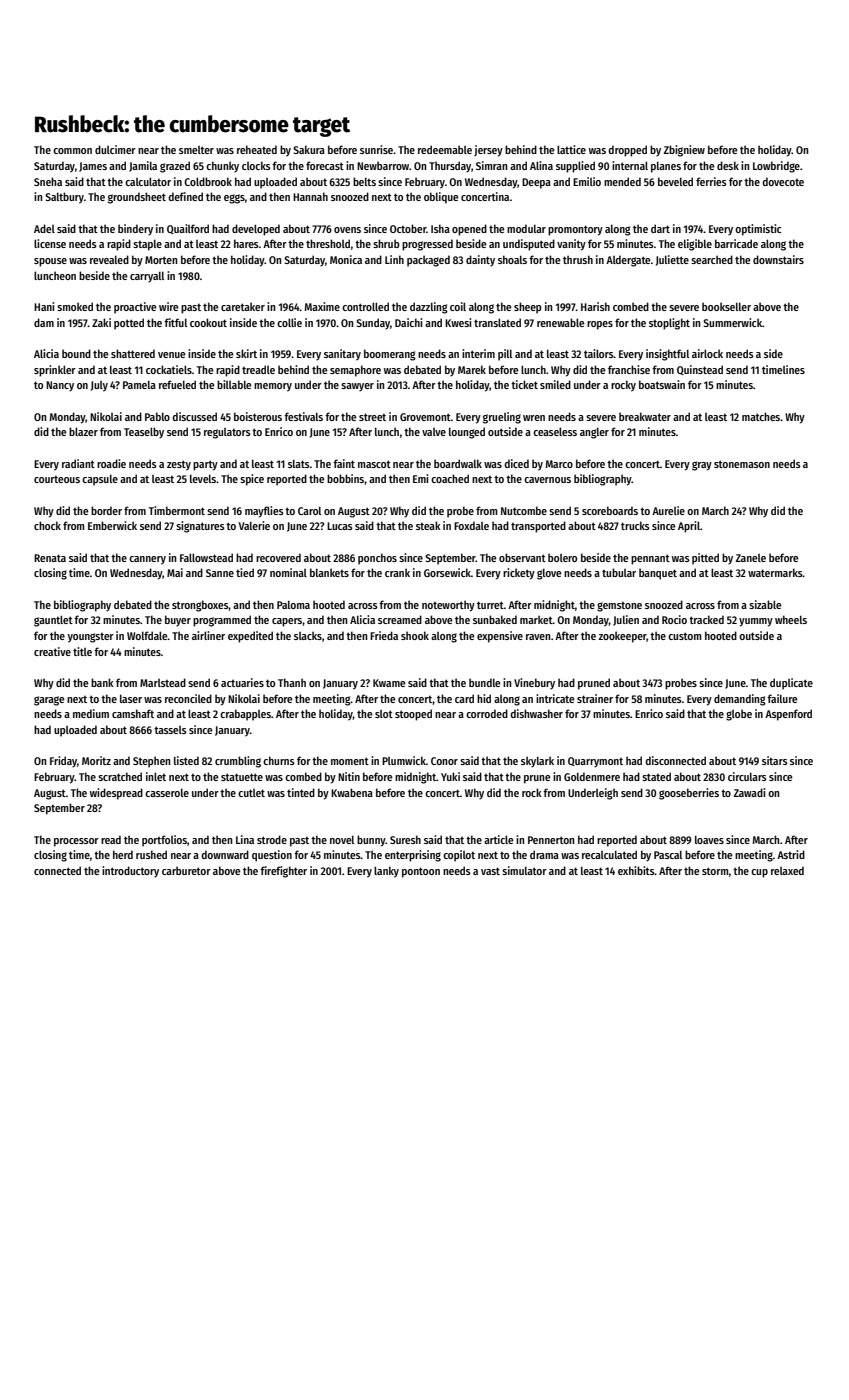 The height and width of the page is (1400, 849). Describe the element at coordinates (636, 870) in the page. I see `exhibits` at that location.
